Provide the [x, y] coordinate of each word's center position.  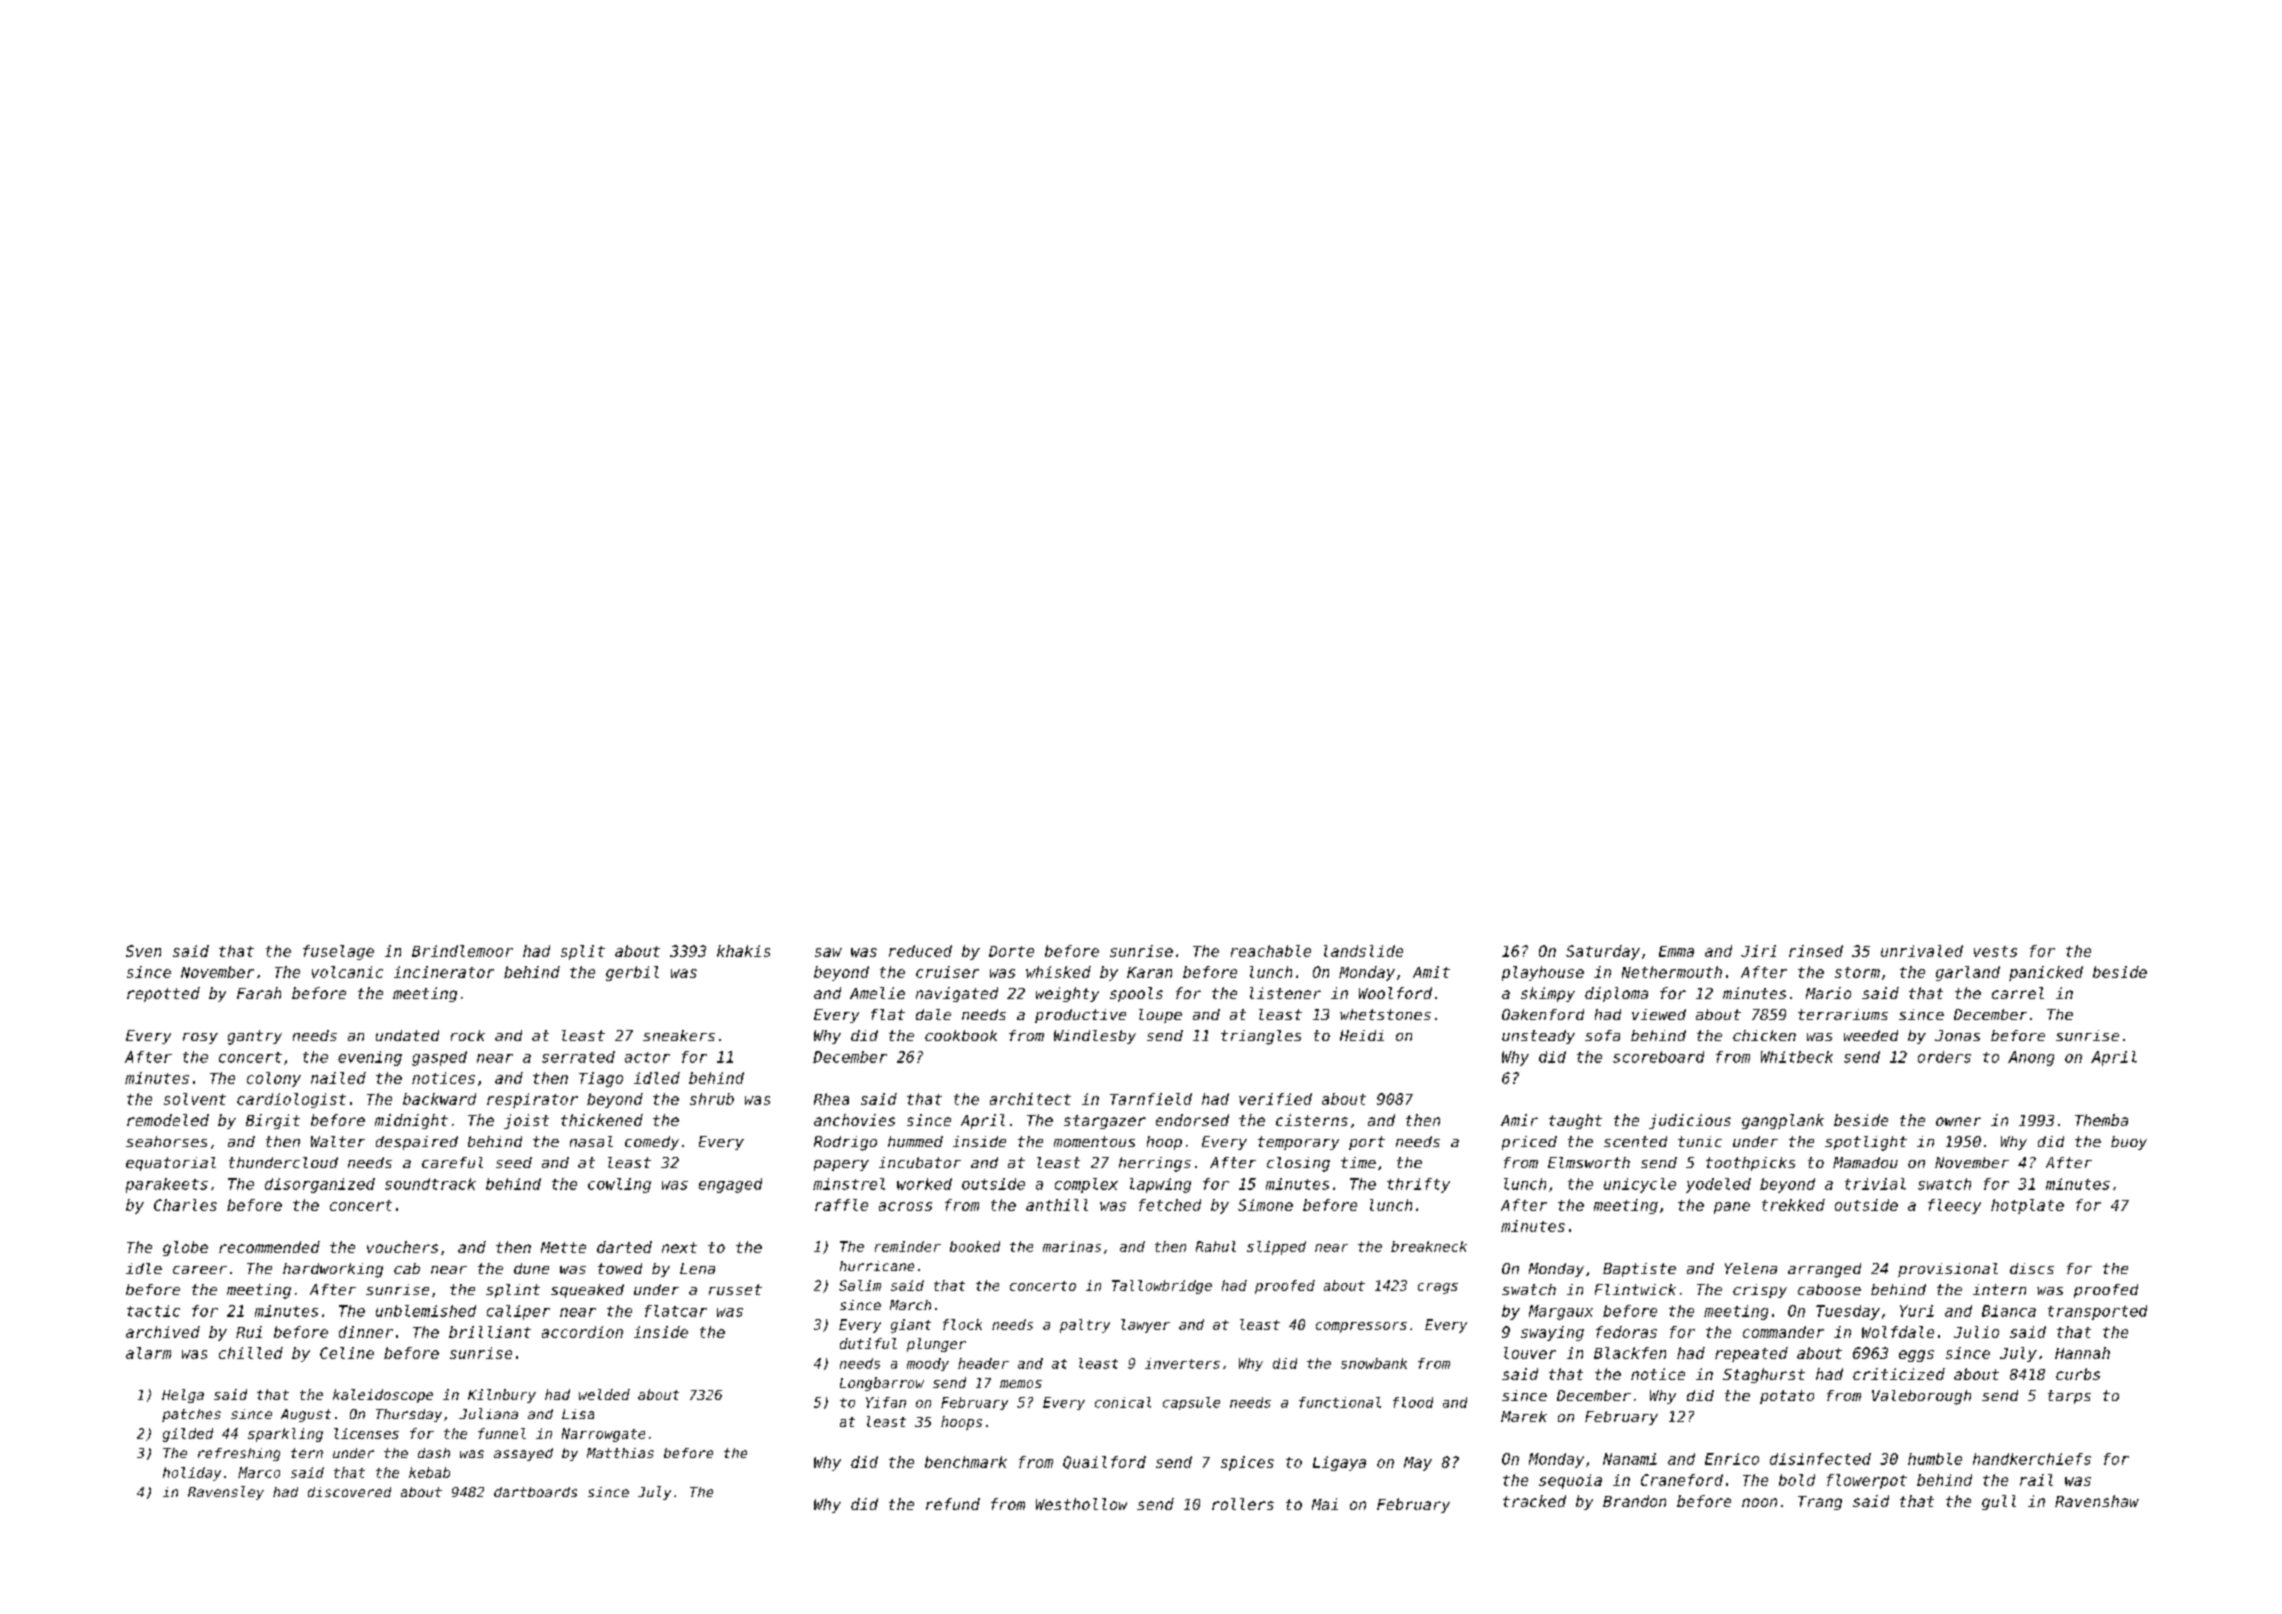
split [583, 952]
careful [452, 1162]
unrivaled [1922, 951]
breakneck [1429, 1246]
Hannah [2082, 1353]
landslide [1363, 951]
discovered [349, 1492]
